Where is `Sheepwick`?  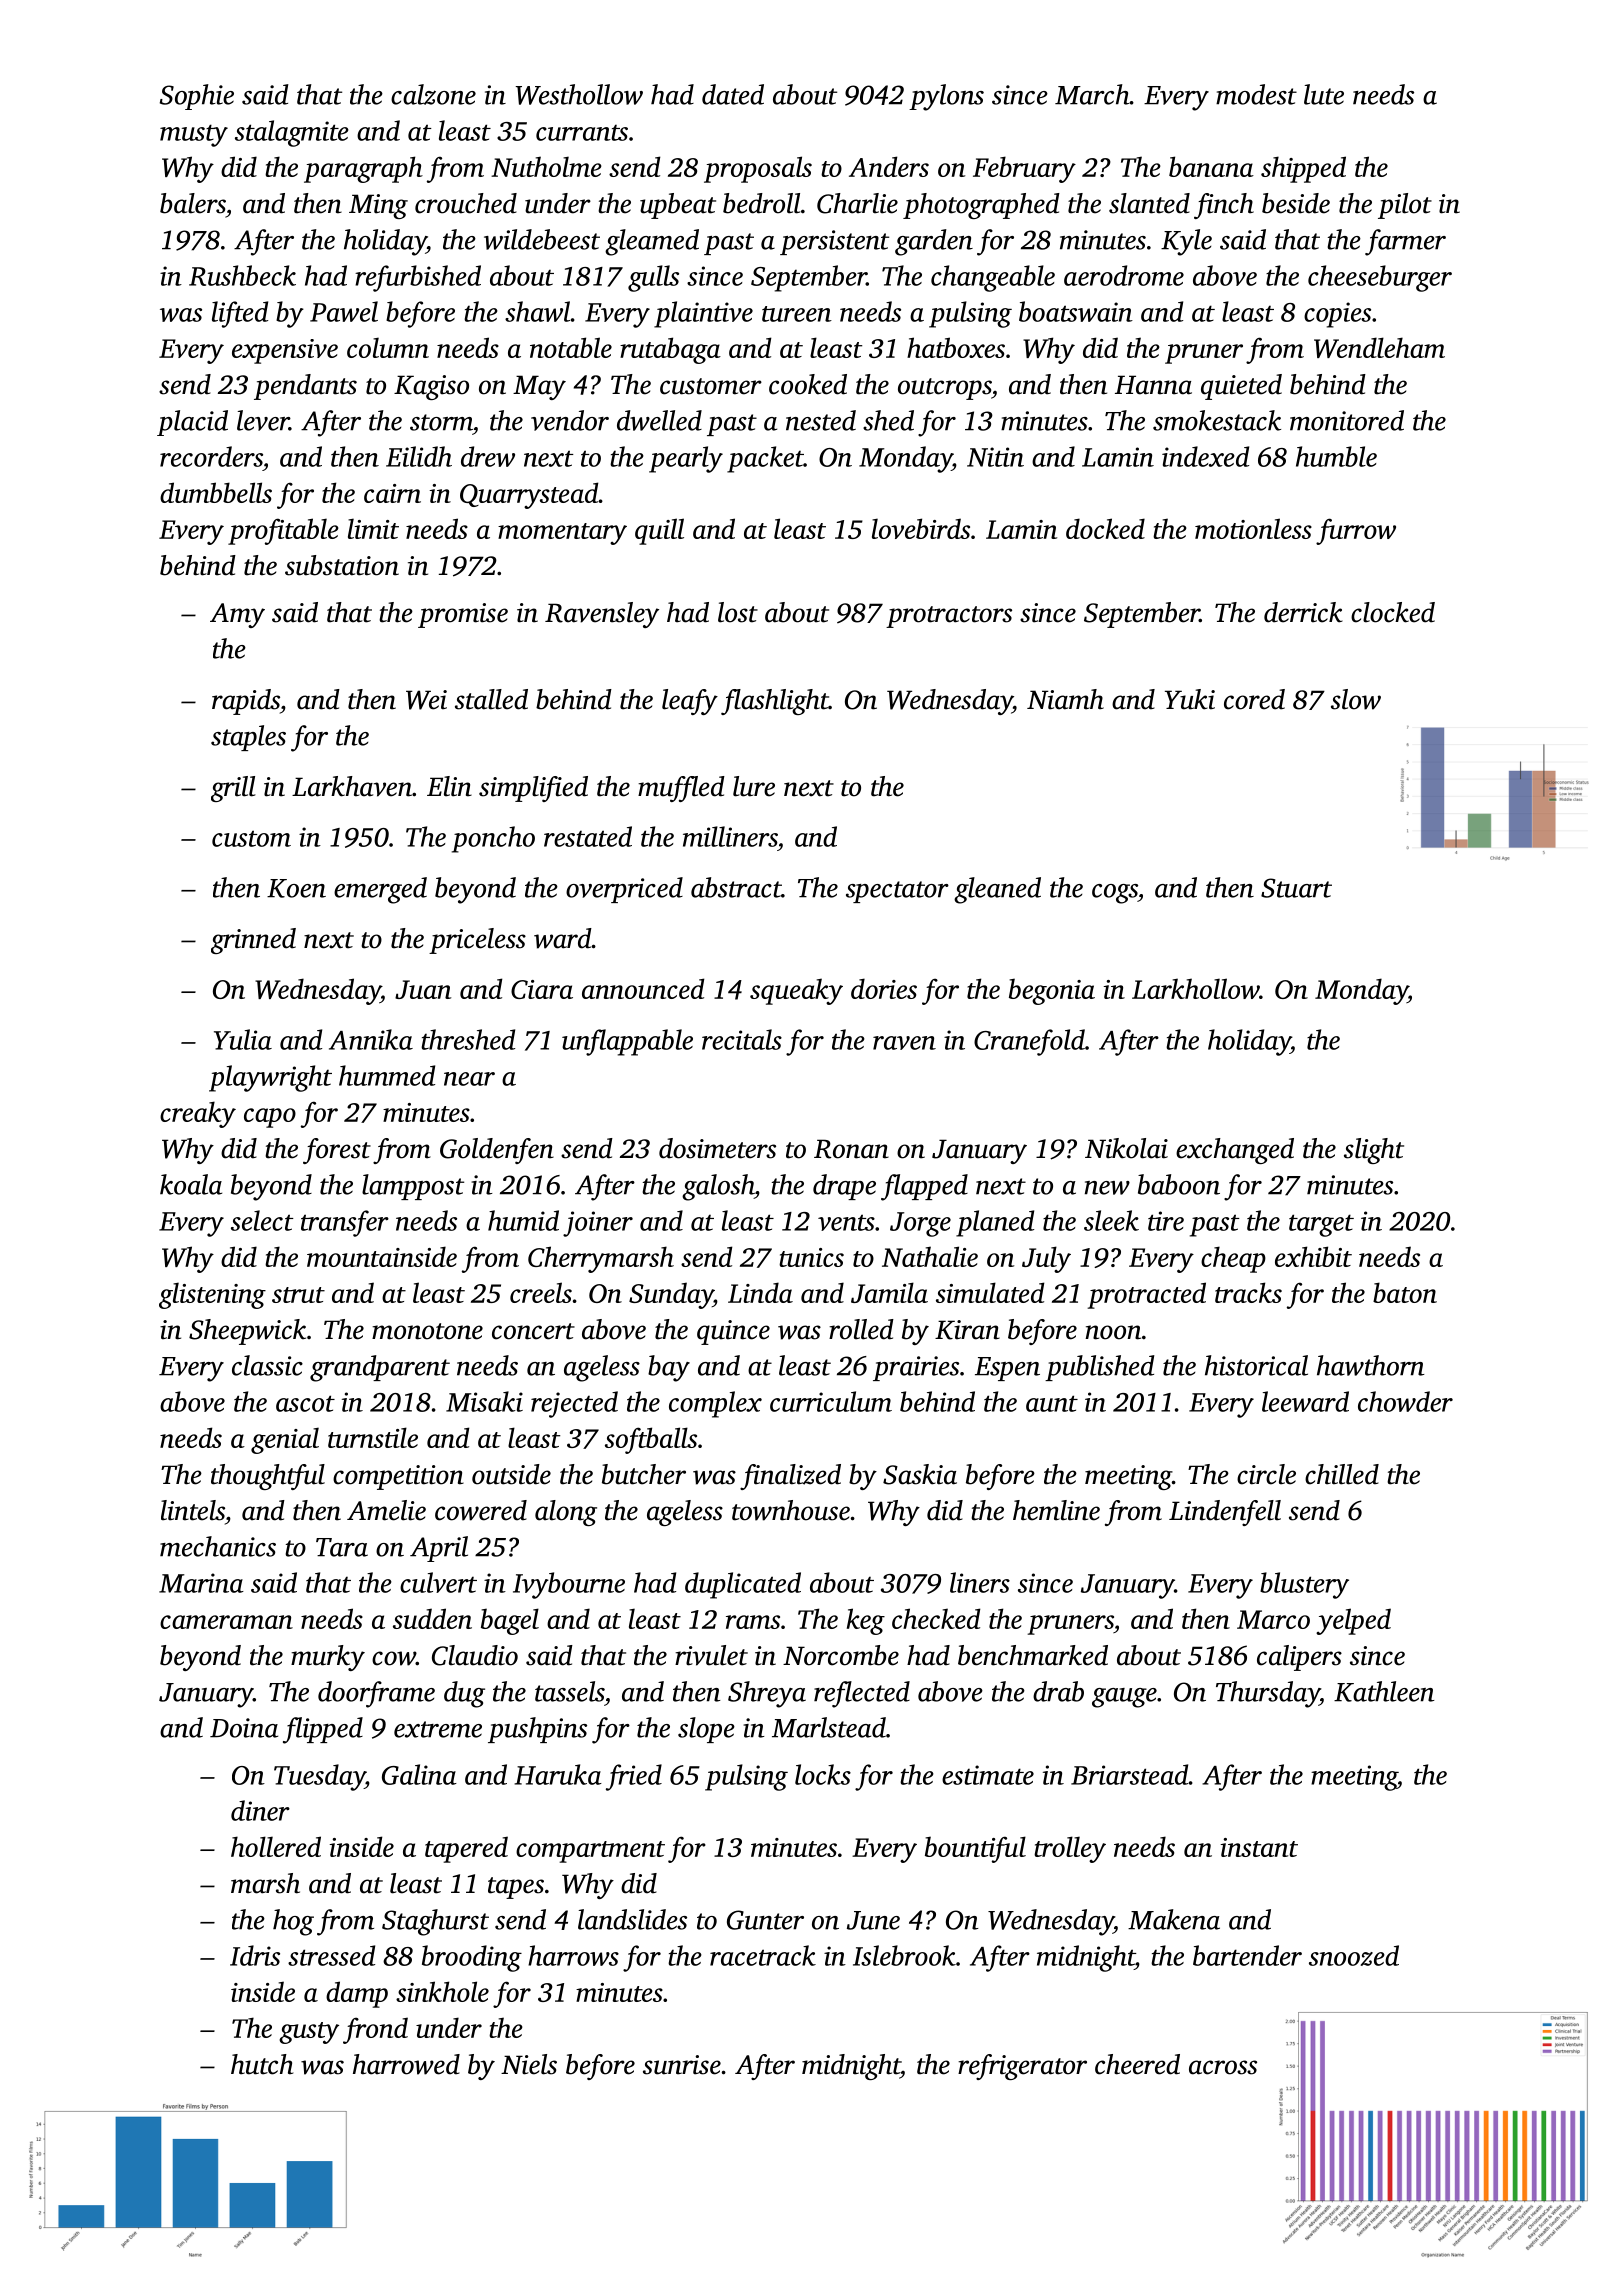
Sheepwick is located at coordinates (247, 1332).
